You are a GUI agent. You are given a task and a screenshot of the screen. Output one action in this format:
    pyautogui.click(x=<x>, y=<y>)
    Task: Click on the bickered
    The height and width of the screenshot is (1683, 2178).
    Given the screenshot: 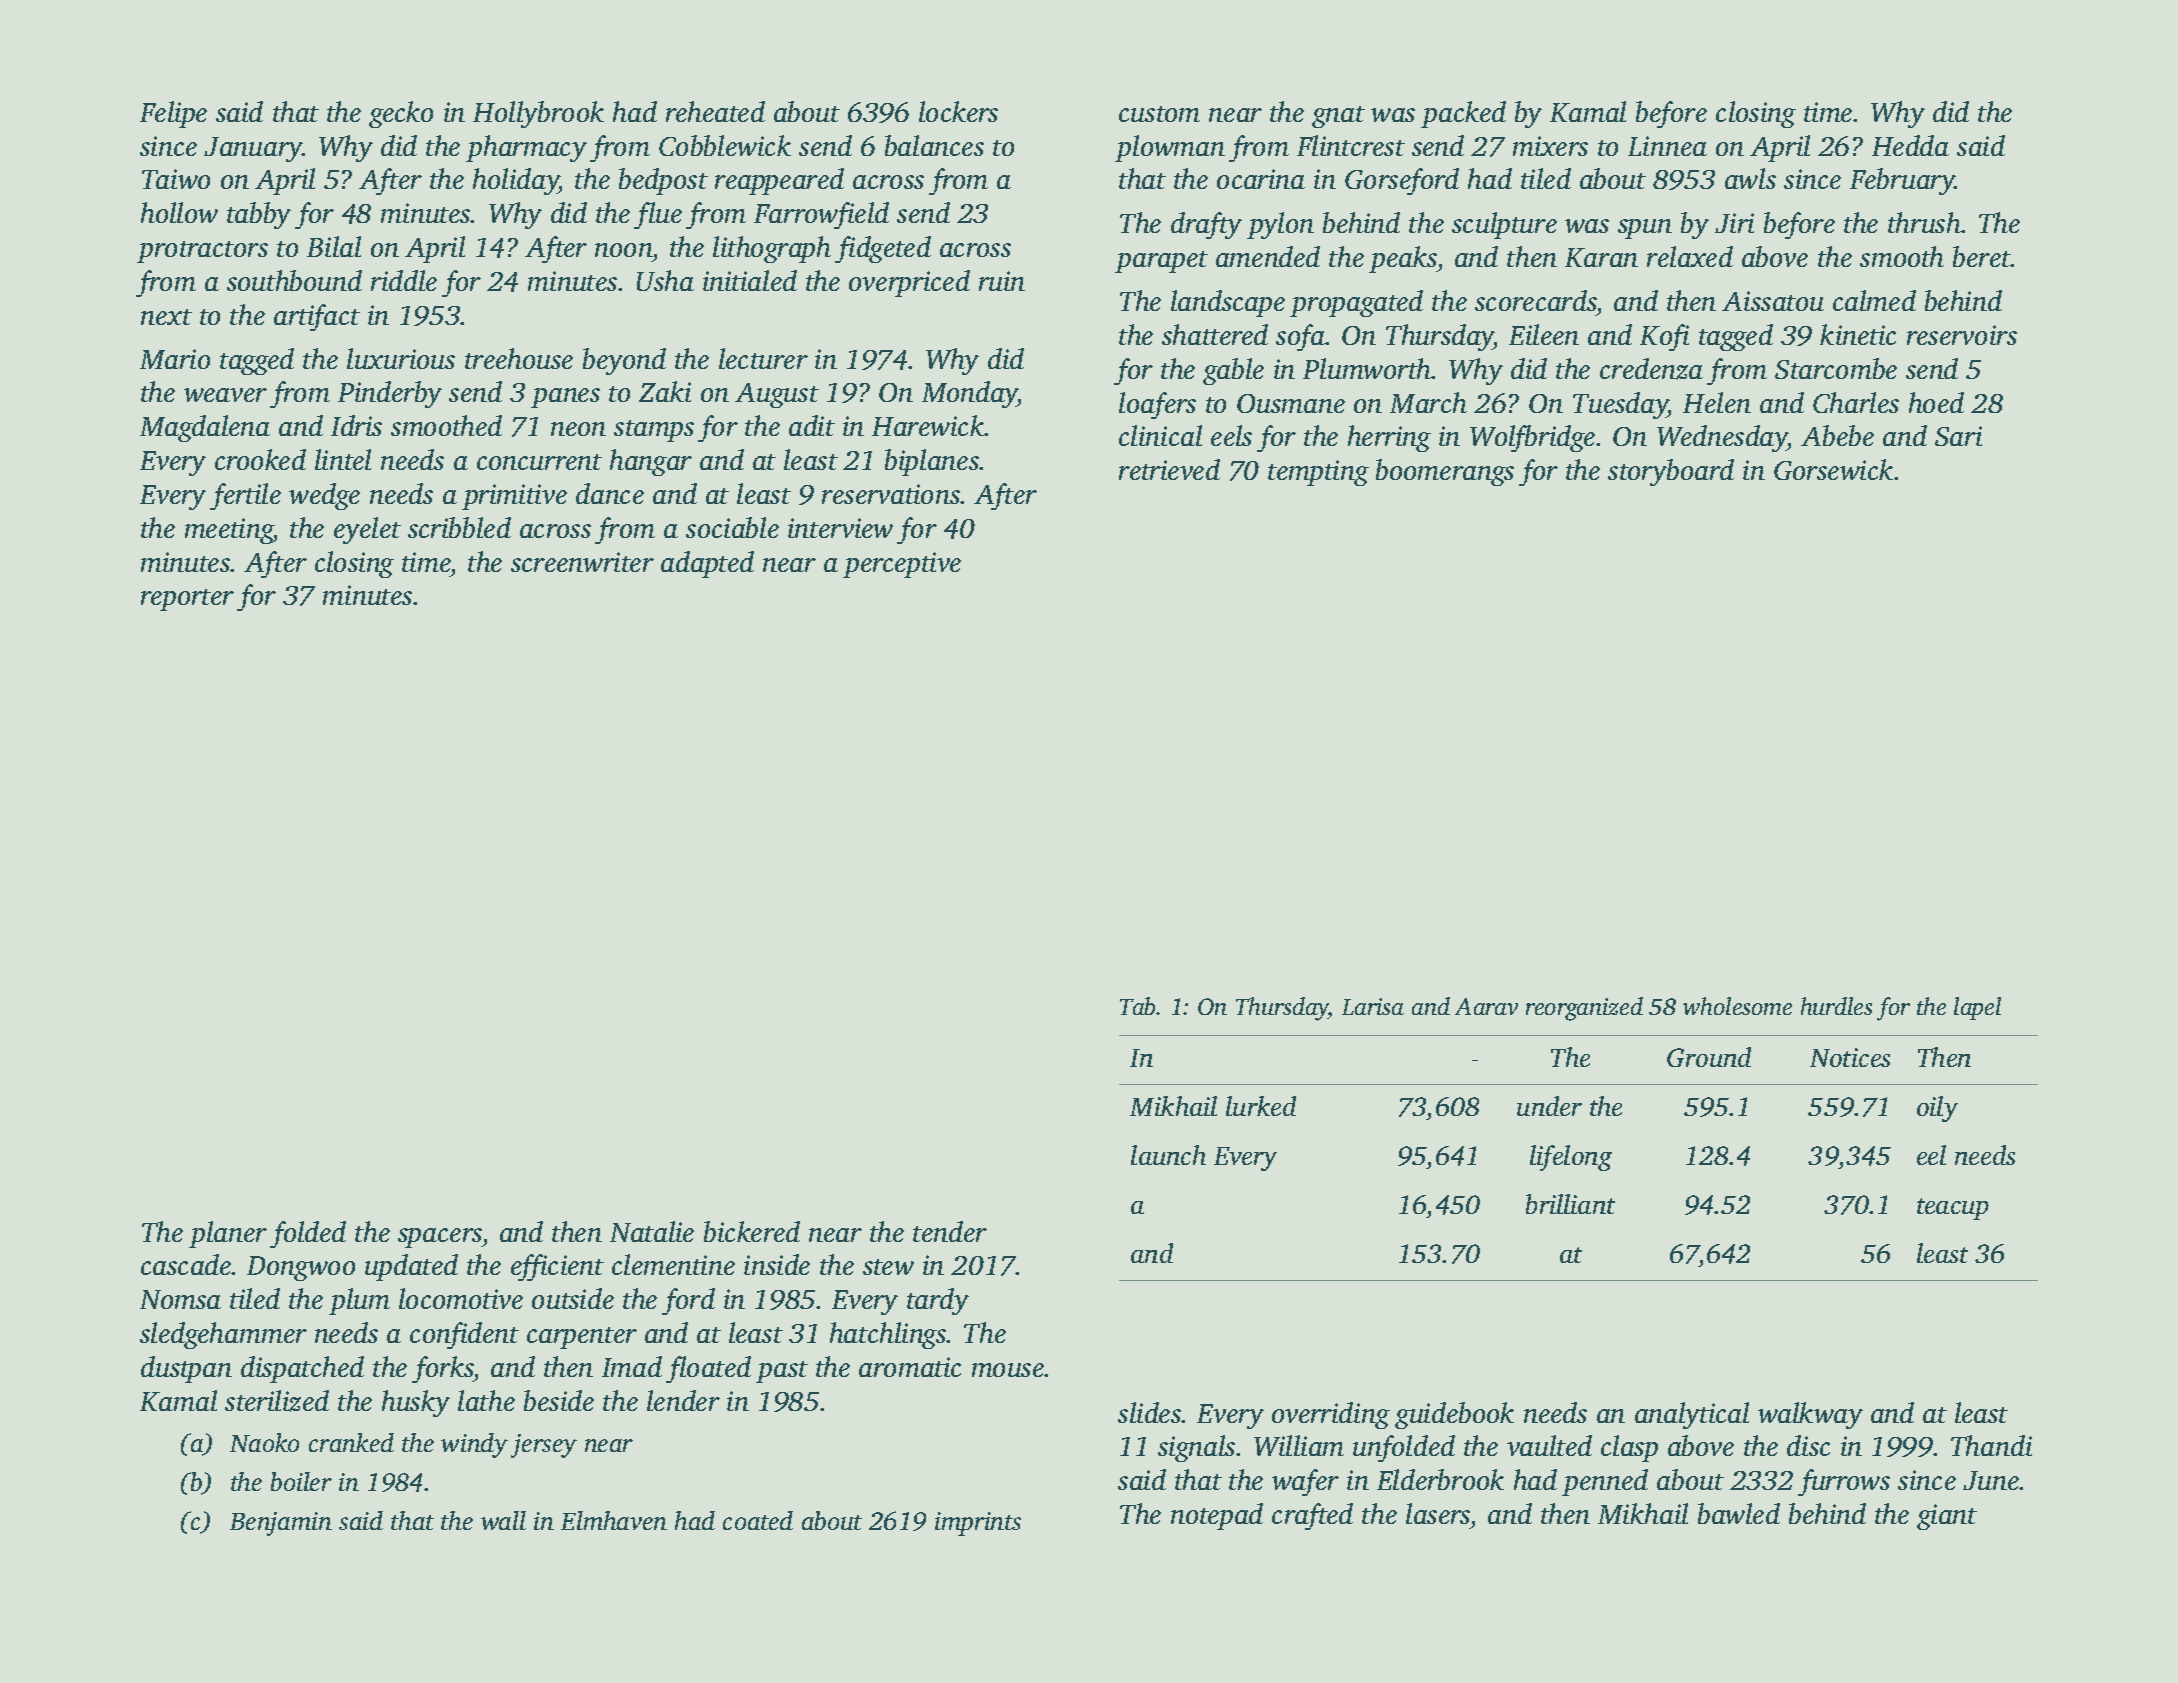 What is the action you would take?
    pyautogui.click(x=752, y=1231)
